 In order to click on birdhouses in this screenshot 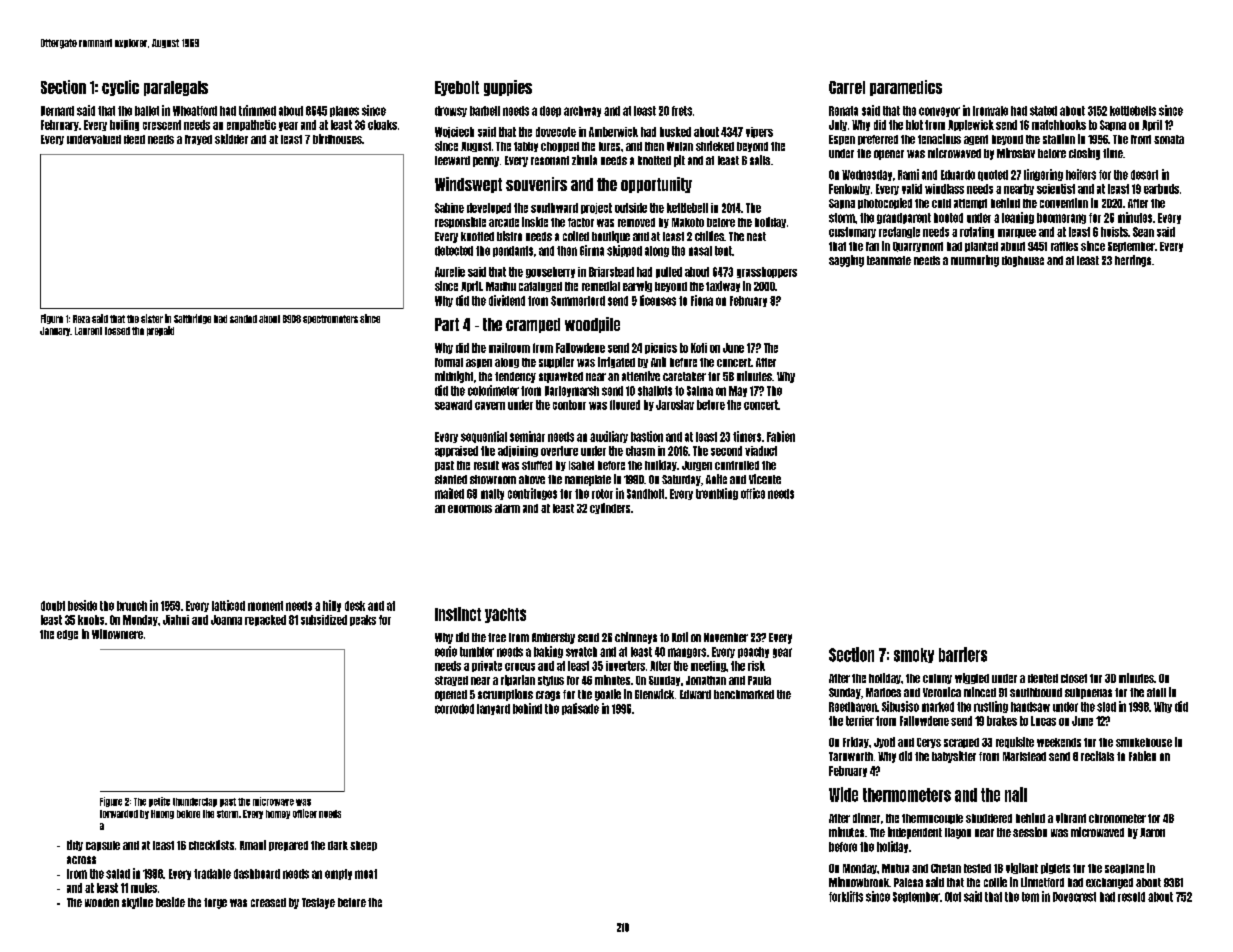, I will do `click(337, 139)`.
